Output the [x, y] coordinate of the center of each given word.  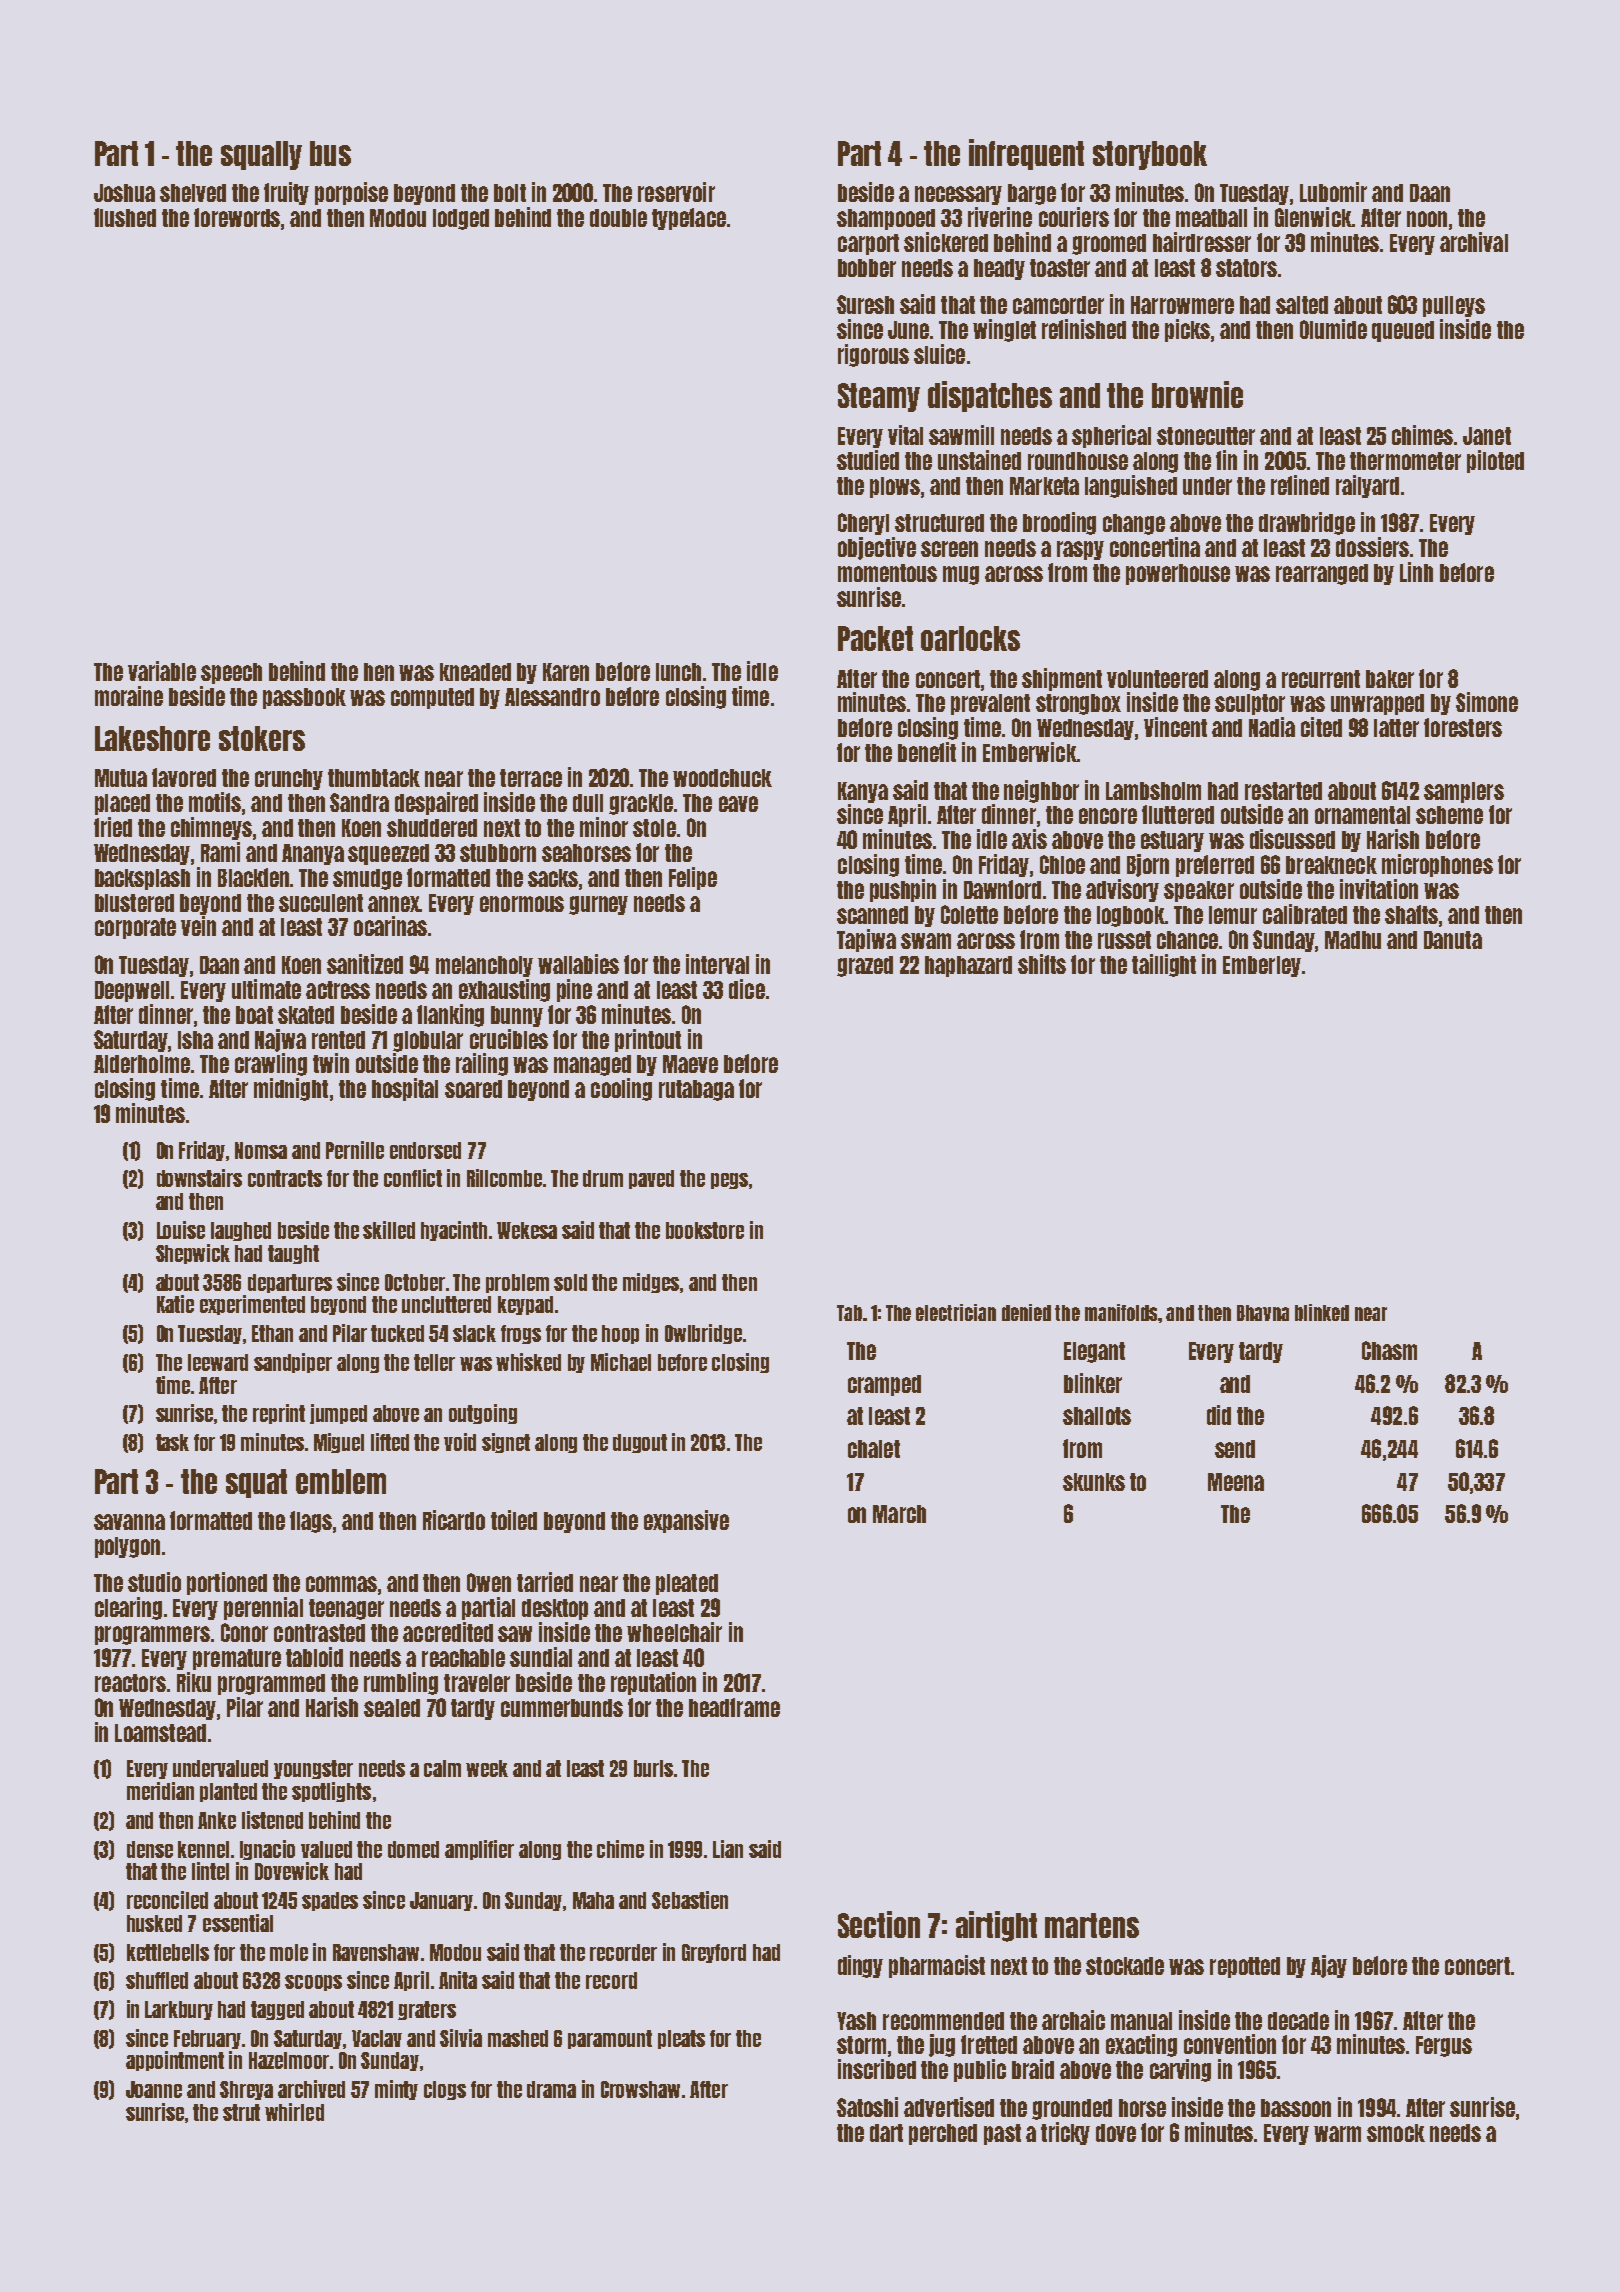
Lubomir [1333, 192]
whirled [294, 2112]
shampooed [886, 219]
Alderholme [142, 1064]
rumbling [401, 1683]
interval [717, 964]
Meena [1236, 1482]
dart [886, 2133]
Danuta [1453, 940]
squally [261, 155]
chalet [874, 1449]
